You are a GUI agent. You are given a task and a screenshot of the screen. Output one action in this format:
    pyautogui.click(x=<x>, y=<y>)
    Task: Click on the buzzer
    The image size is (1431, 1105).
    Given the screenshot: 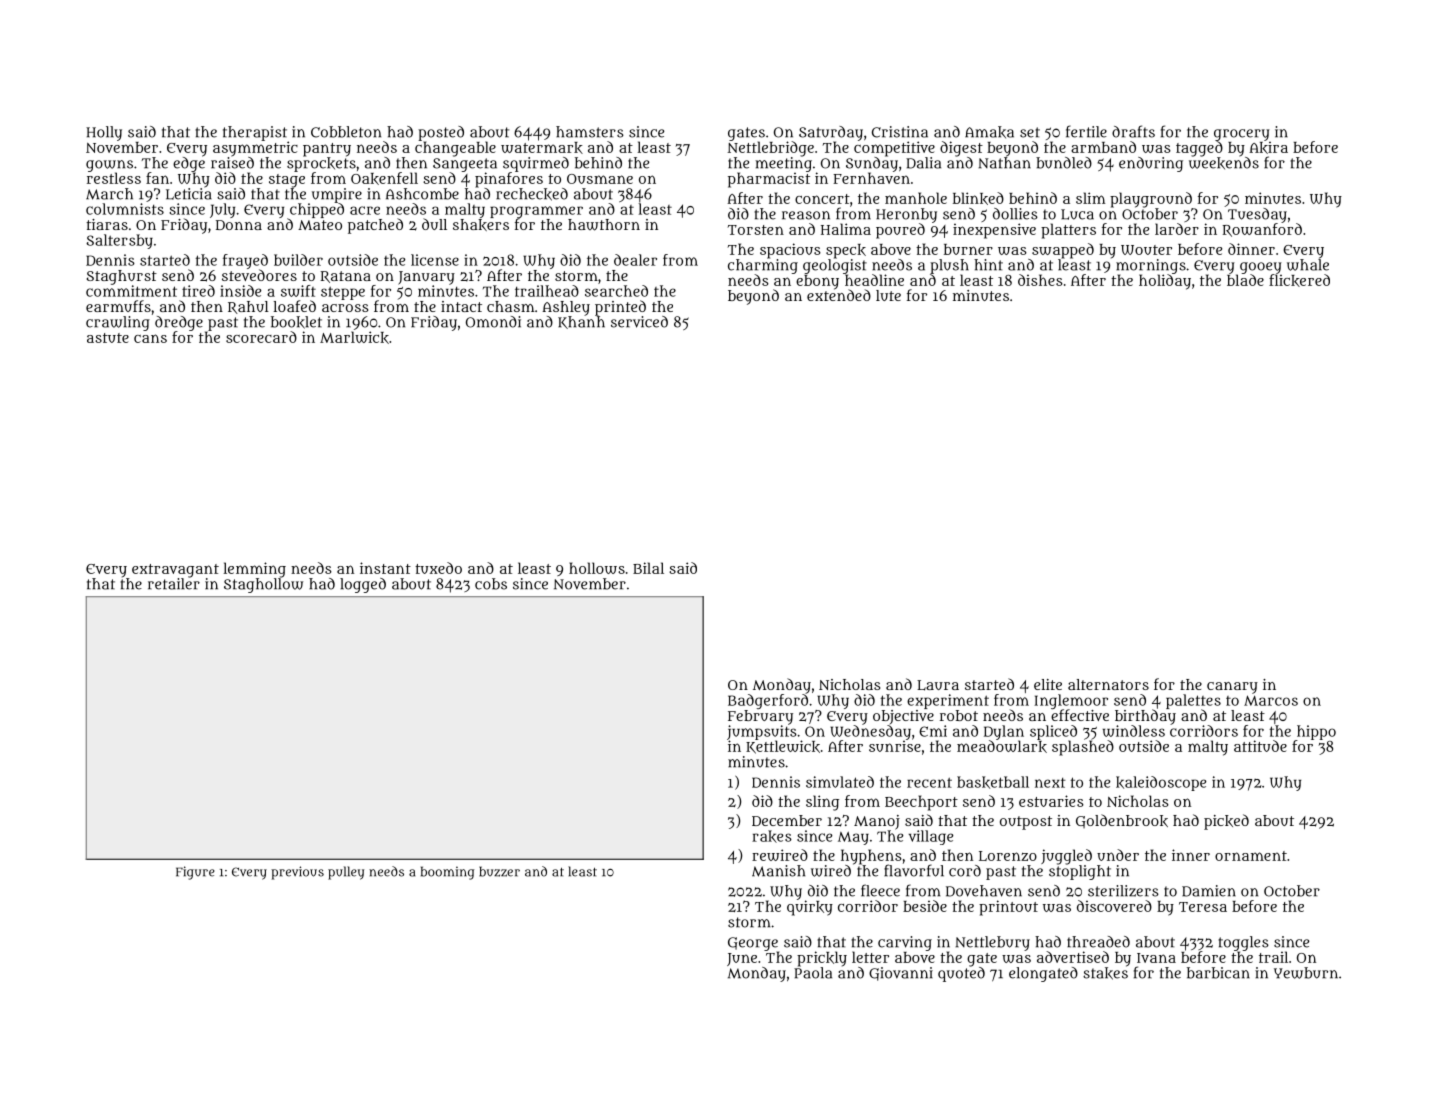 What is the action you would take?
    pyautogui.click(x=499, y=871)
